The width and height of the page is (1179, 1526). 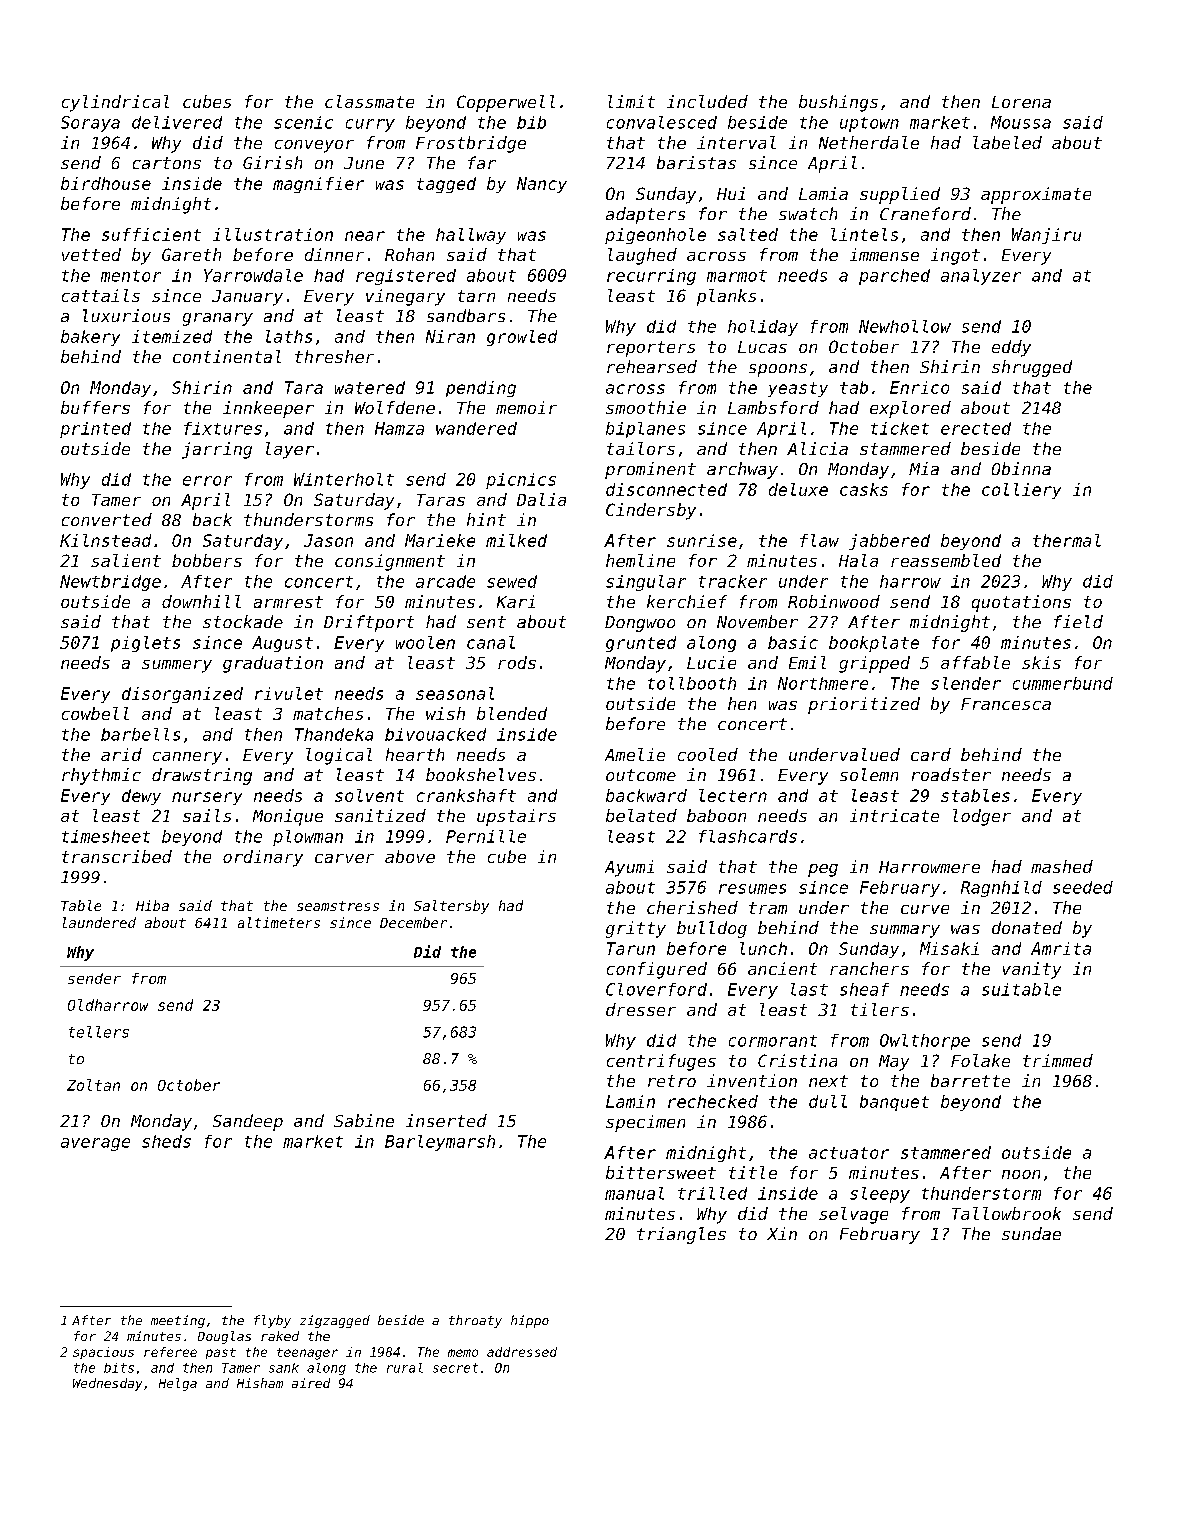 What do you see at coordinates (506, 103) in the page?
I see `Copperwell` at bounding box center [506, 103].
